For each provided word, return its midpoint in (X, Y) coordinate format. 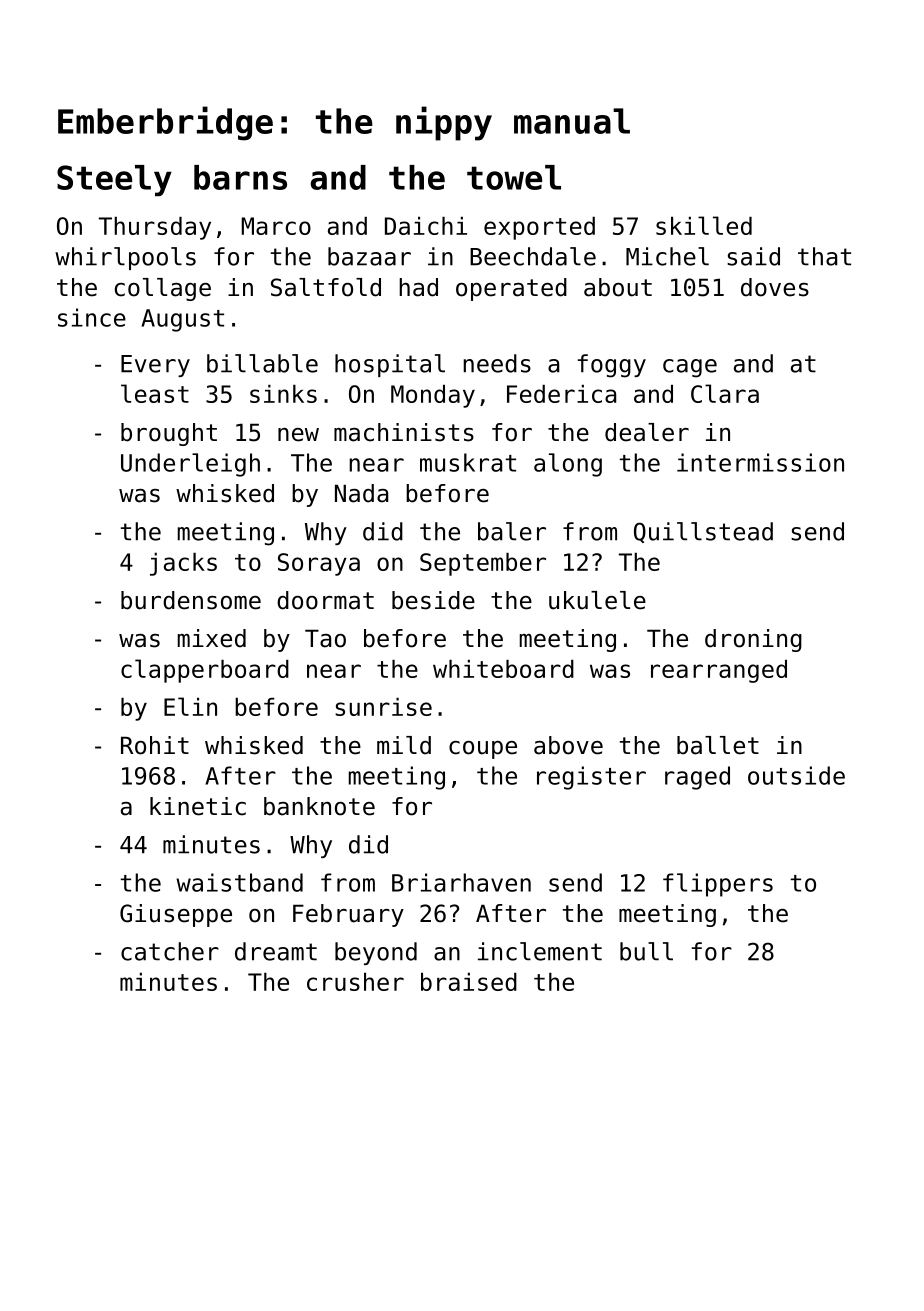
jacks (183, 564)
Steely (114, 180)
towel (514, 177)
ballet (718, 745)
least (155, 393)
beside (433, 600)
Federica (561, 394)
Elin (190, 706)
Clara (725, 393)
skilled (704, 225)
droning (753, 640)
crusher (355, 982)
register (591, 778)
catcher (170, 951)
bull (646, 951)
